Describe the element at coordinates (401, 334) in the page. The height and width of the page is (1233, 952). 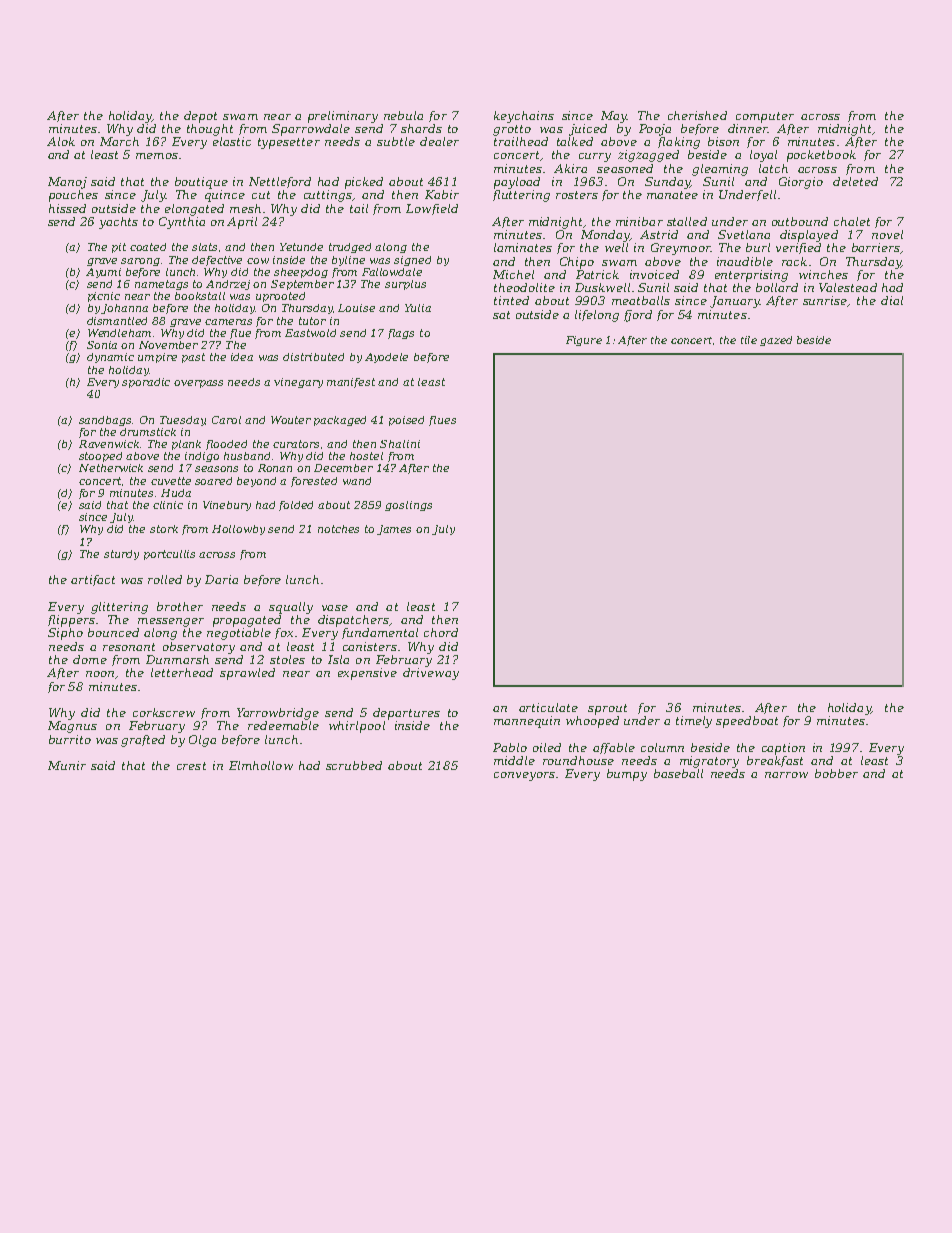
I see `flags` at that location.
